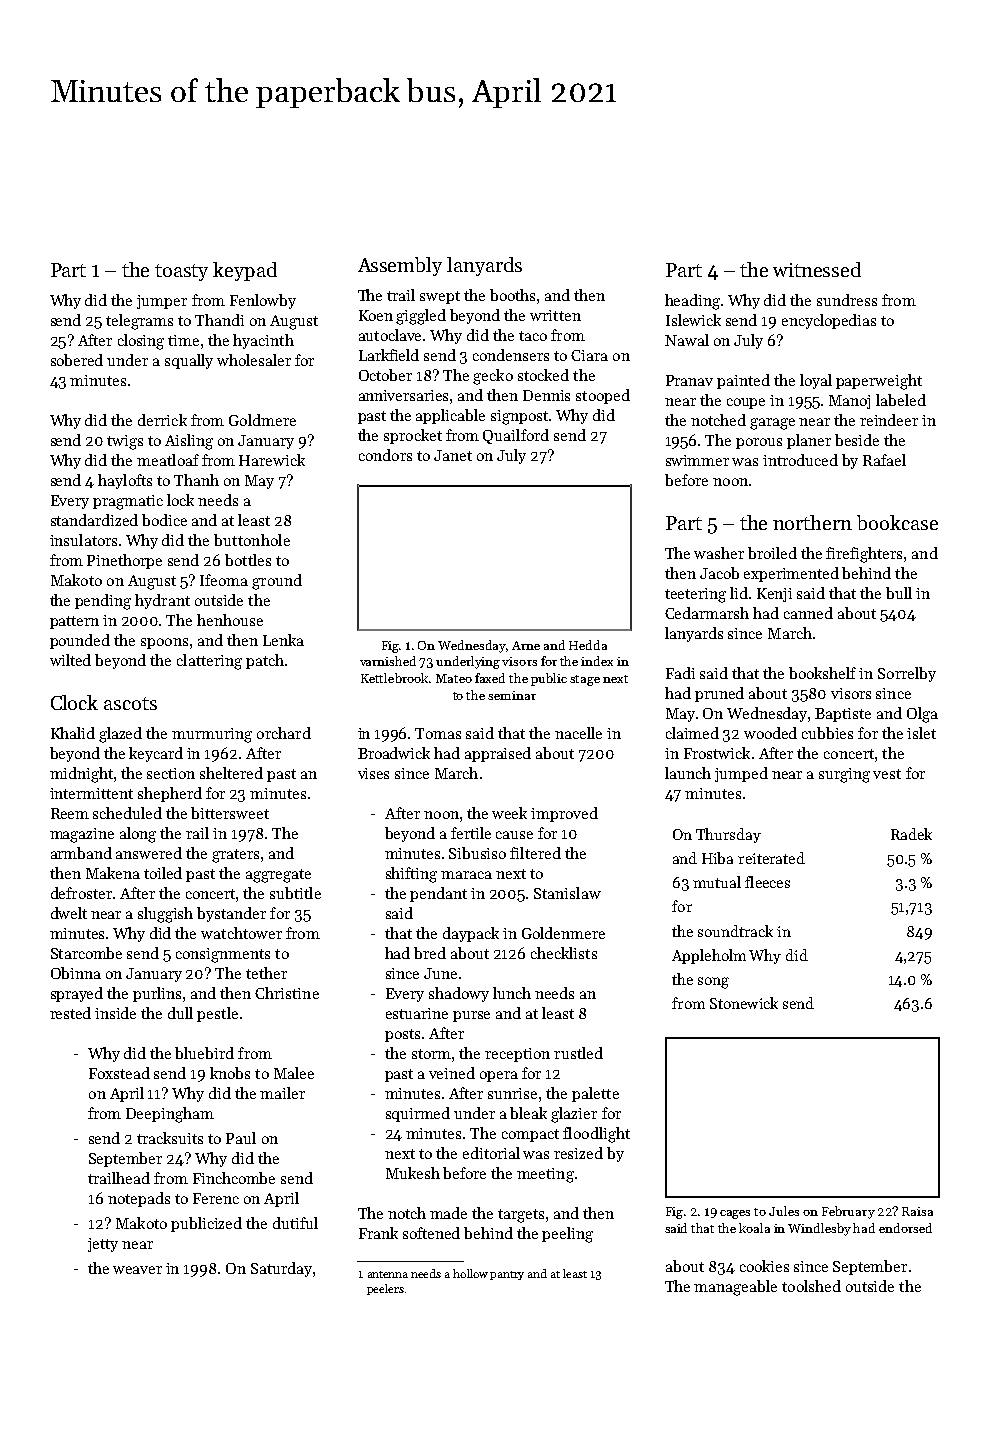  I want to click on posts, so click(402, 1035).
